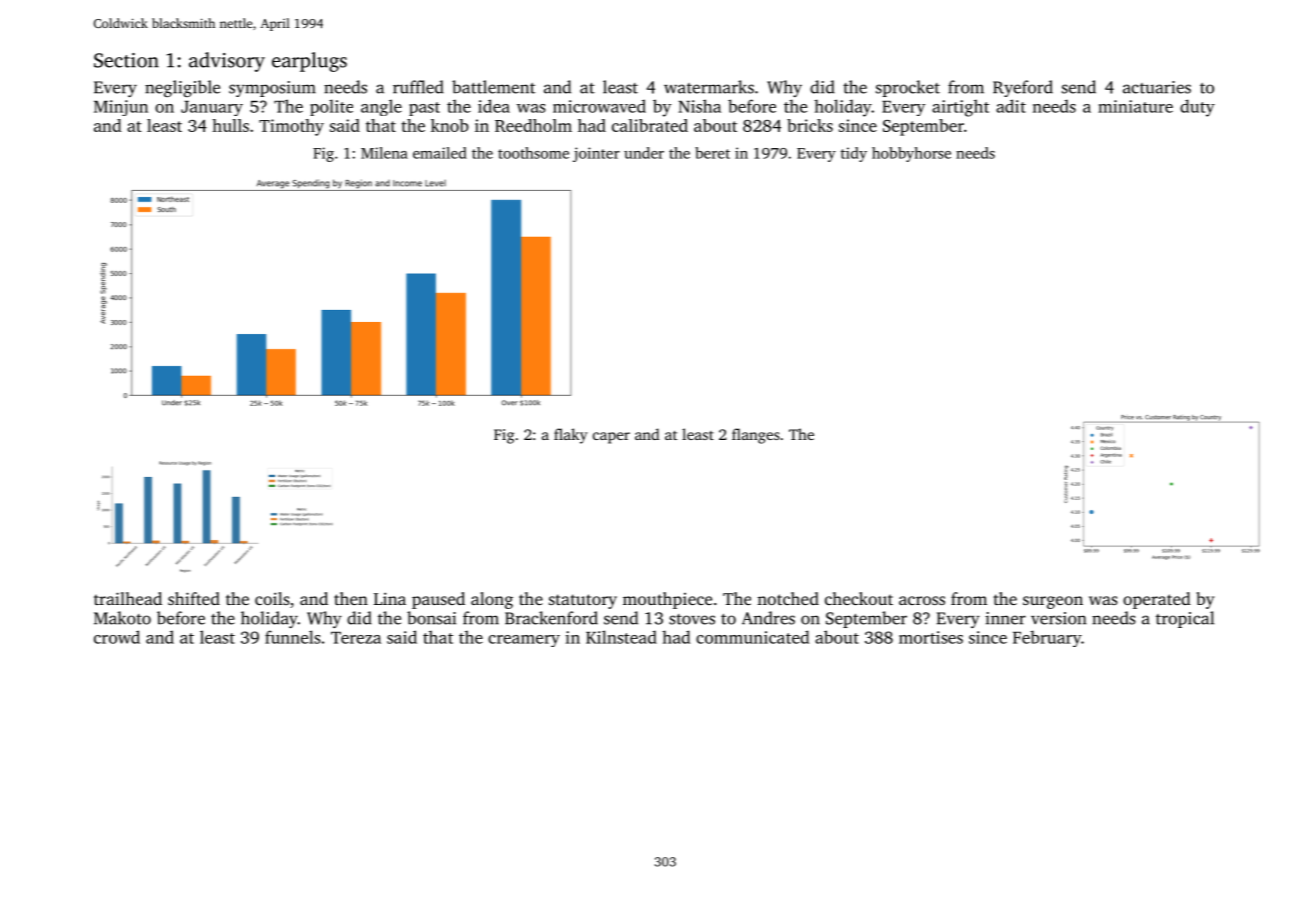  Describe the element at coordinates (524, 641) in the screenshot. I see `creamery` at that location.
